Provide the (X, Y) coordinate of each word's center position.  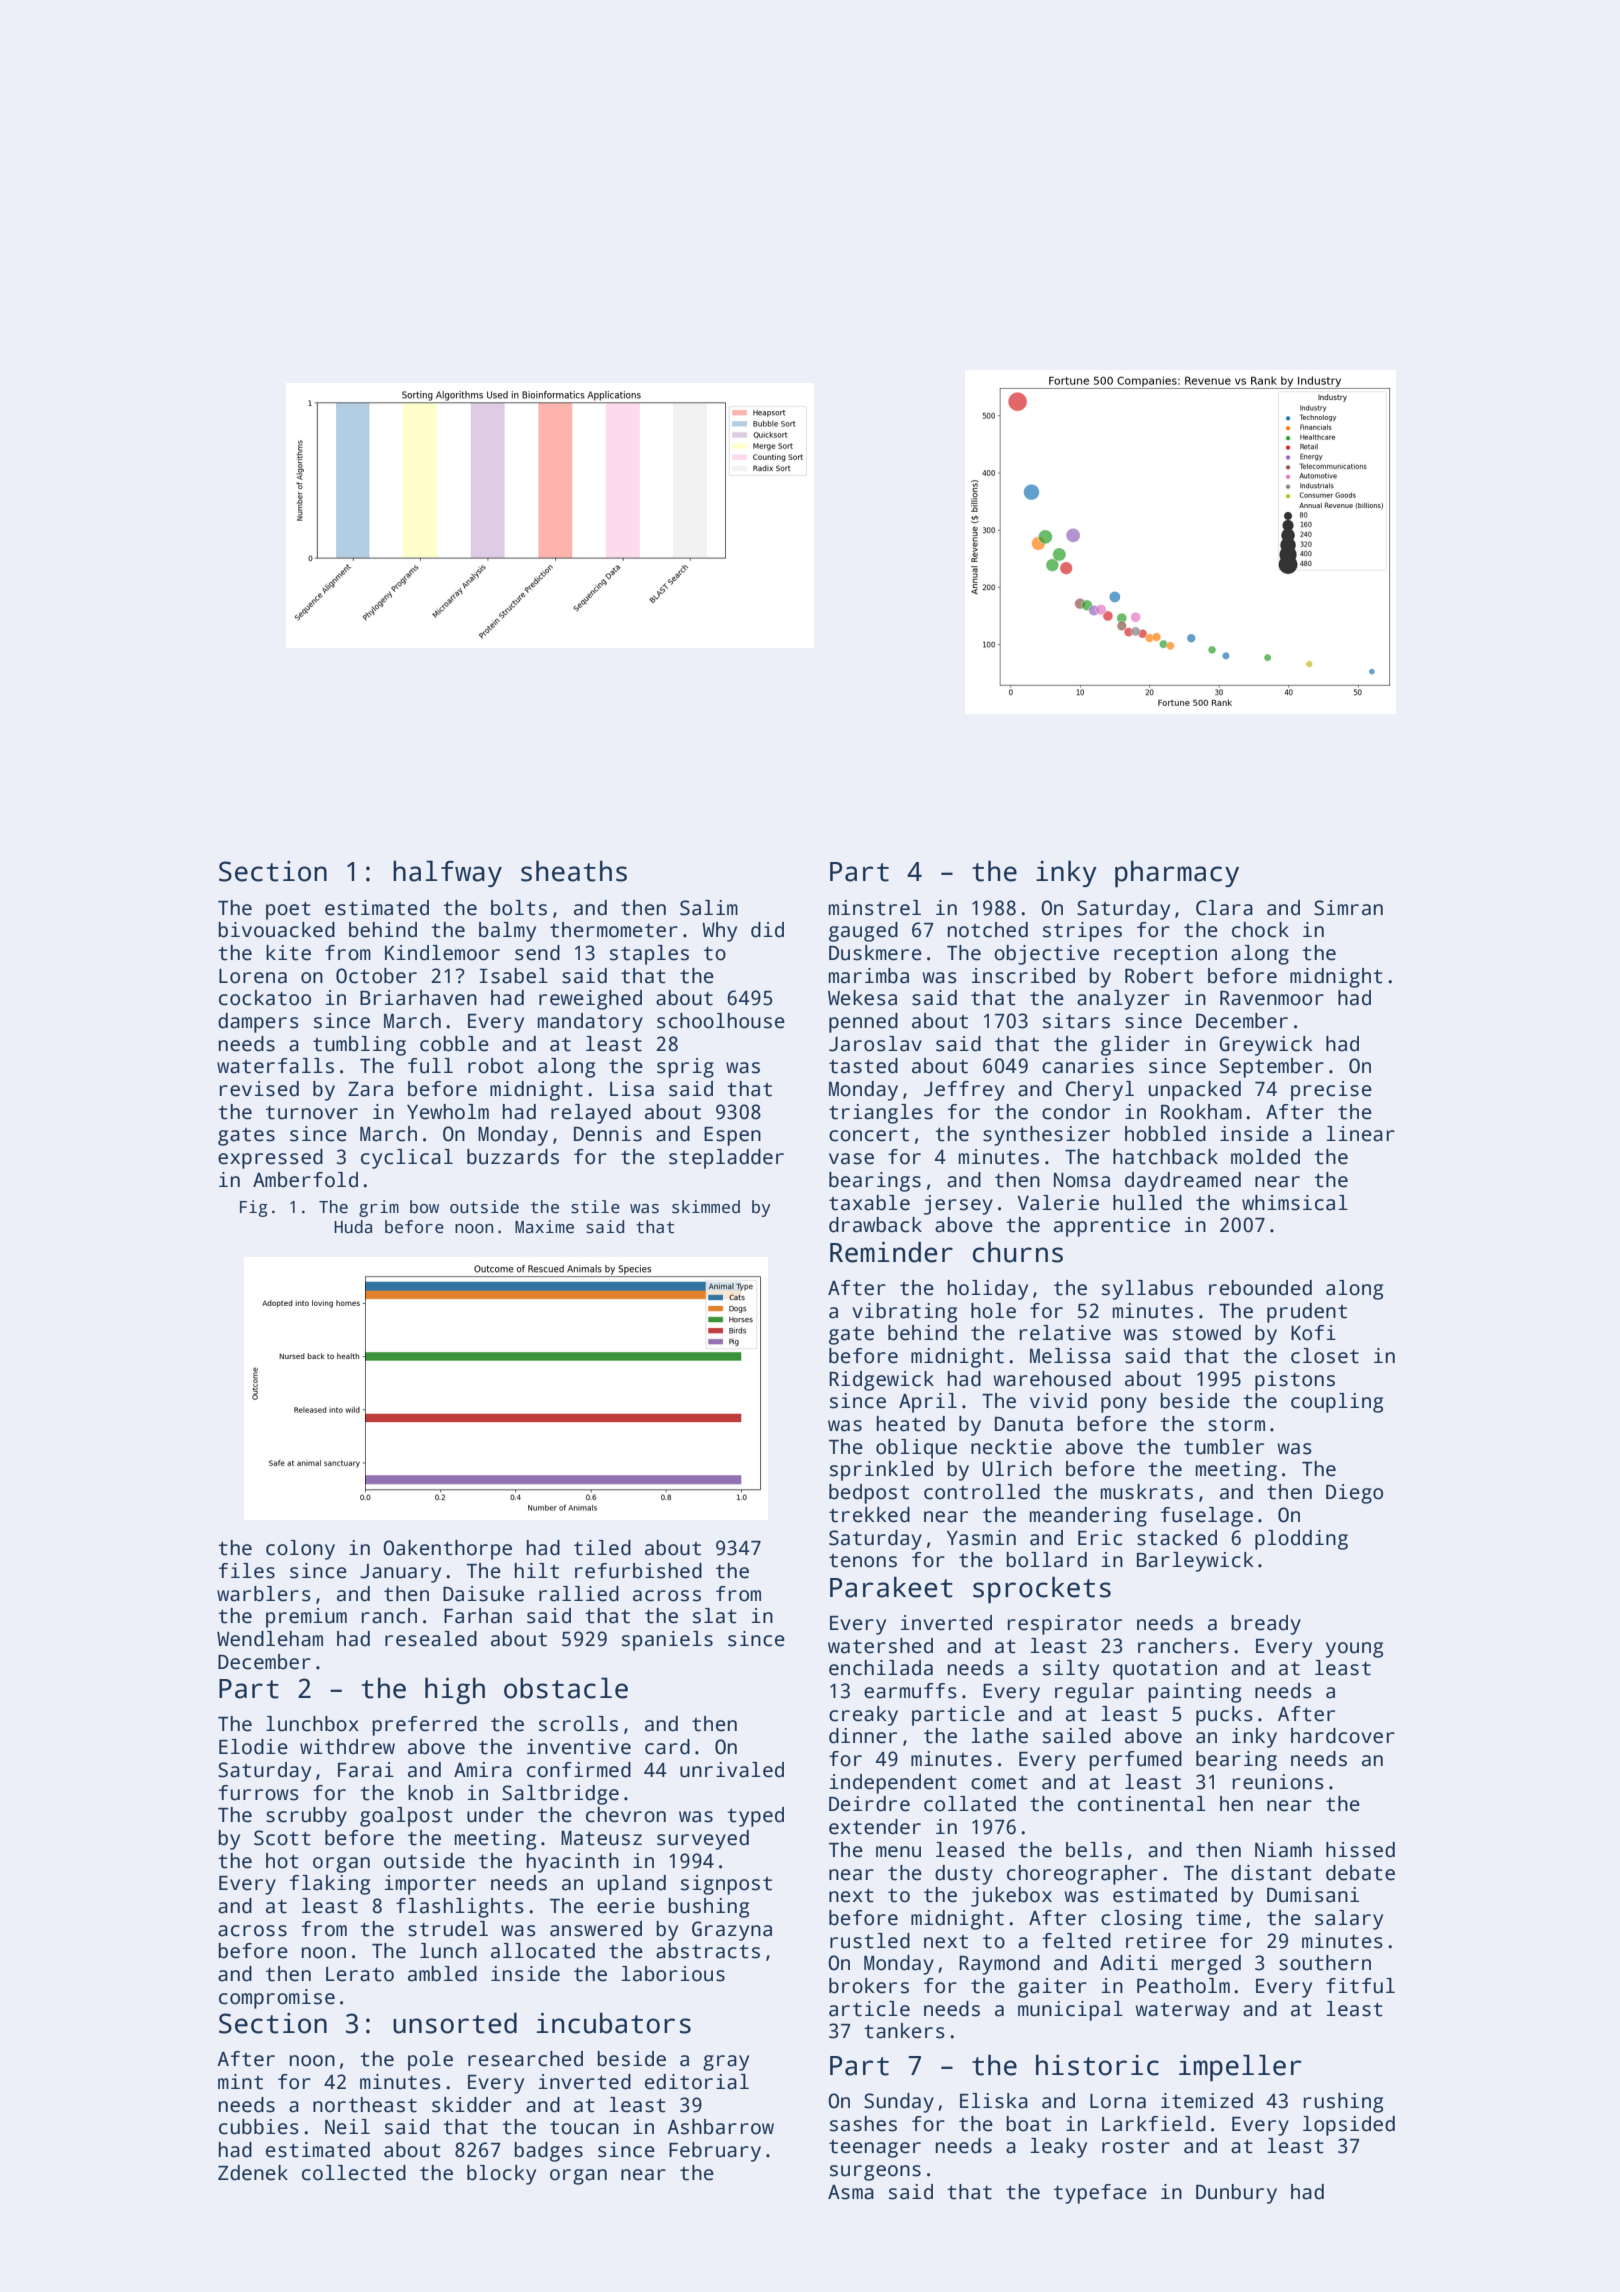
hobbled (1165, 1134)
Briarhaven (418, 998)
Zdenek (253, 2173)
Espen (732, 1136)
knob (430, 1793)
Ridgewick (881, 1381)
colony (300, 1550)
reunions (1278, 1782)
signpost (726, 1885)
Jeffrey (964, 1091)
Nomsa (1082, 1180)
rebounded (1260, 1288)
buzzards (513, 1157)
